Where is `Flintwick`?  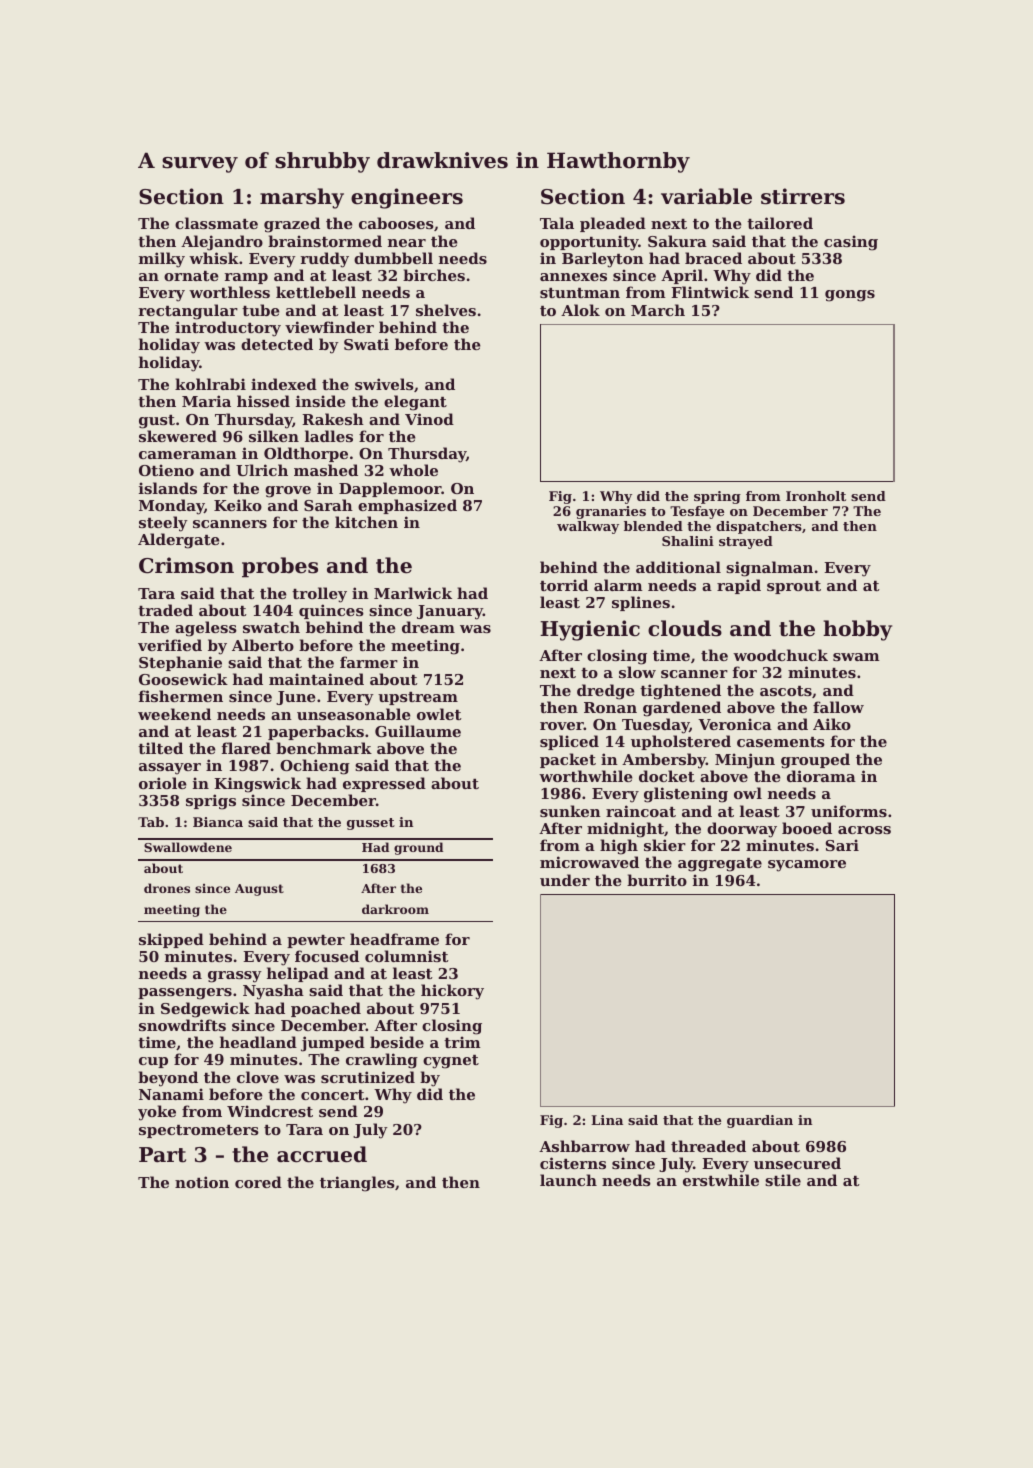
Flintwick is located at coordinates (710, 292).
